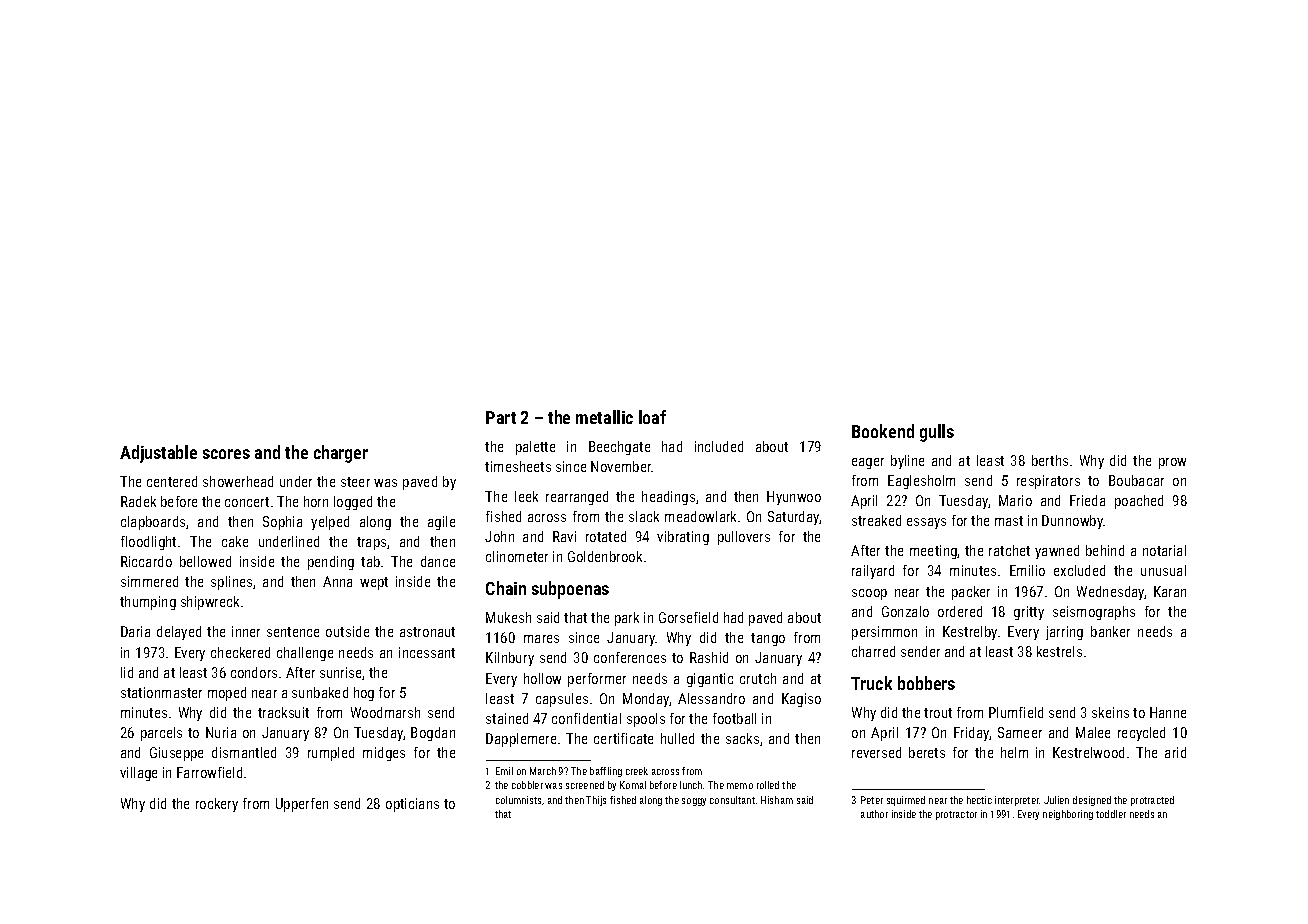 This document has height=924, width=1308. What do you see at coordinates (508, 617) in the document?
I see `Mukesh` at bounding box center [508, 617].
